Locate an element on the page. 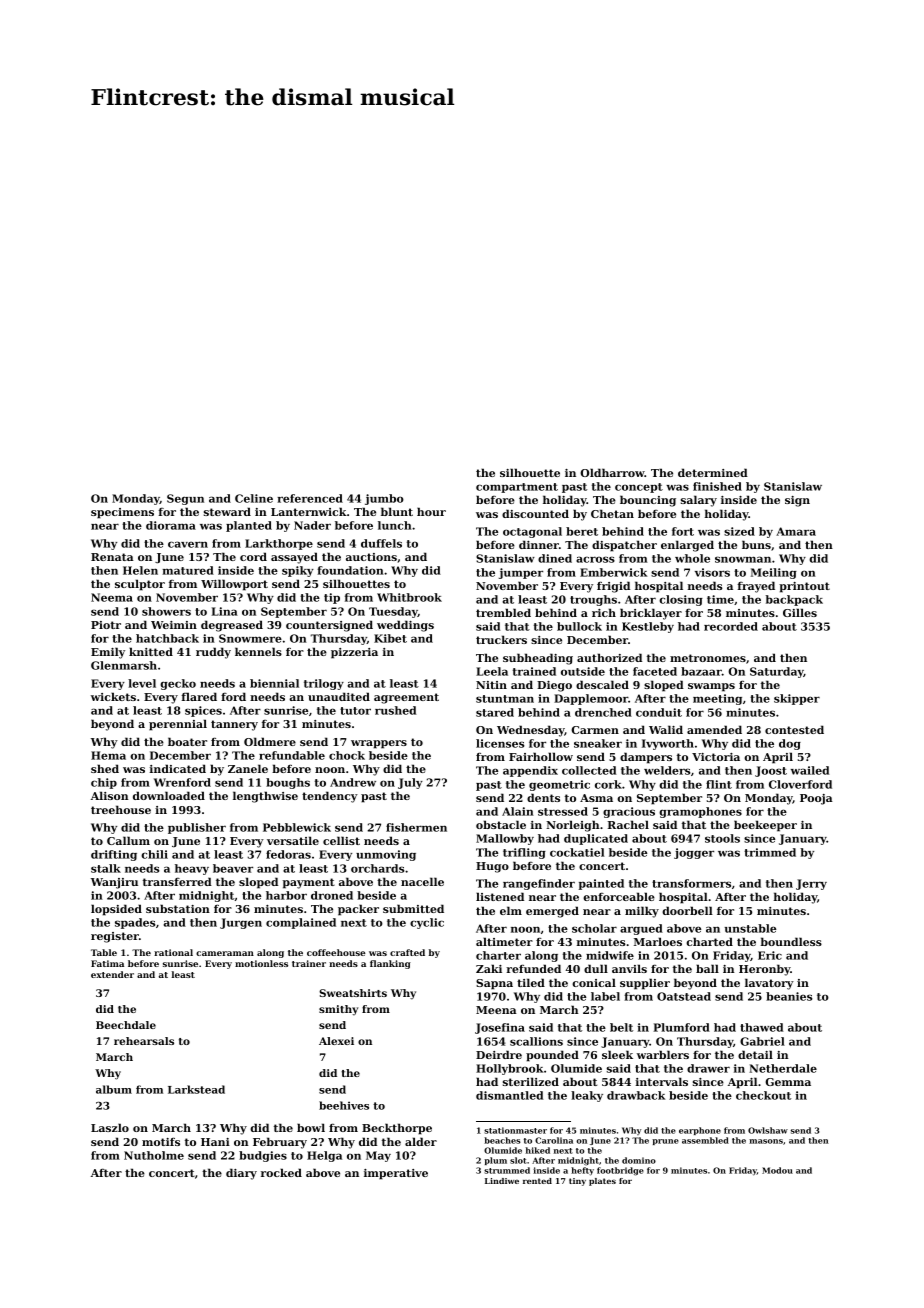 The image size is (924, 1308). diary is located at coordinates (241, 1174).
